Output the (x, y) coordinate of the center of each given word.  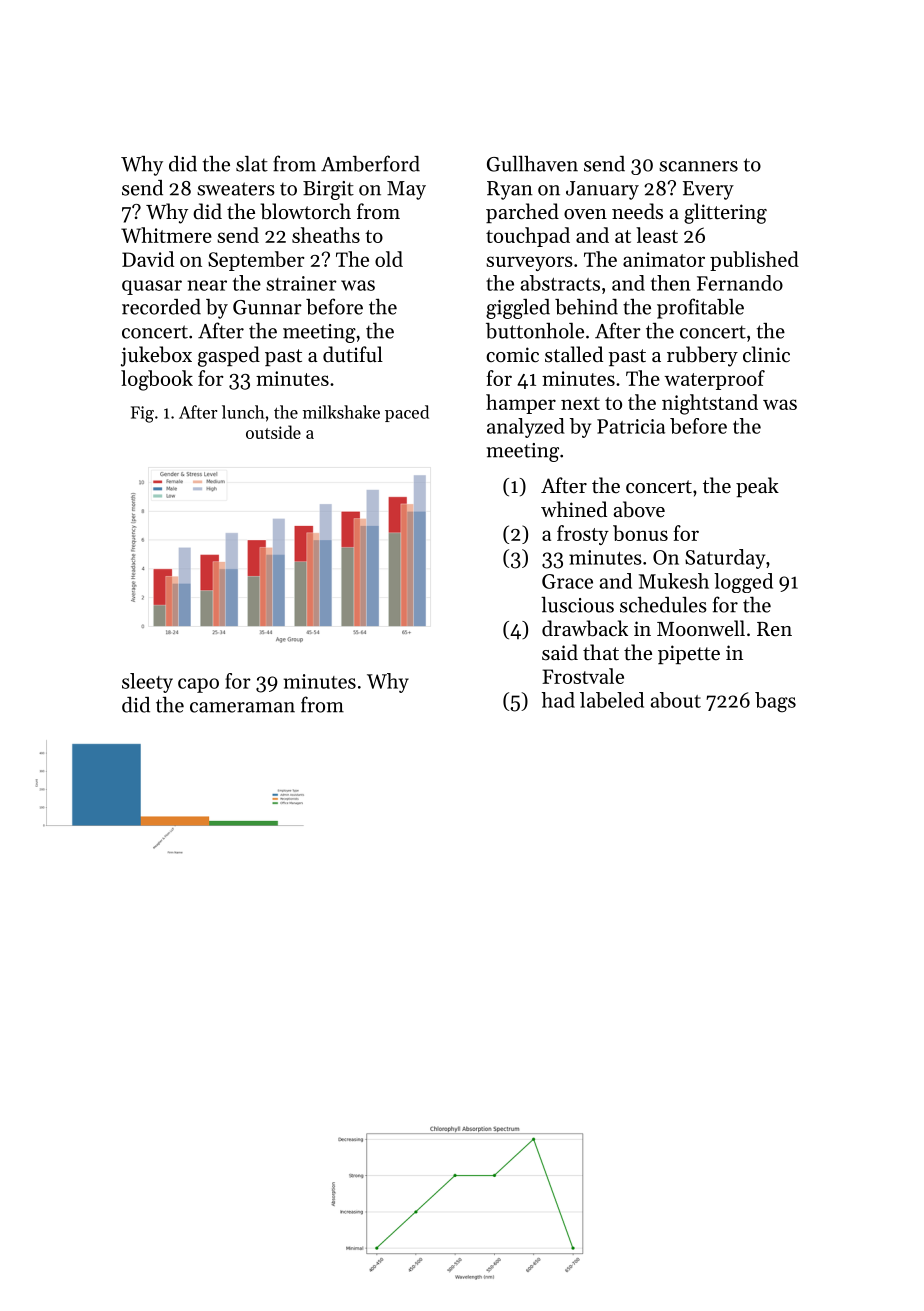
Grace (567, 581)
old (389, 259)
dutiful (353, 354)
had (558, 700)
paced (407, 413)
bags (775, 702)
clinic (766, 354)
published (754, 261)
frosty (583, 535)
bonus (640, 533)
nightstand (710, 404)
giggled (518, 309)
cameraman (242, 707)
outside (273, 432)
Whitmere (166, 235)
